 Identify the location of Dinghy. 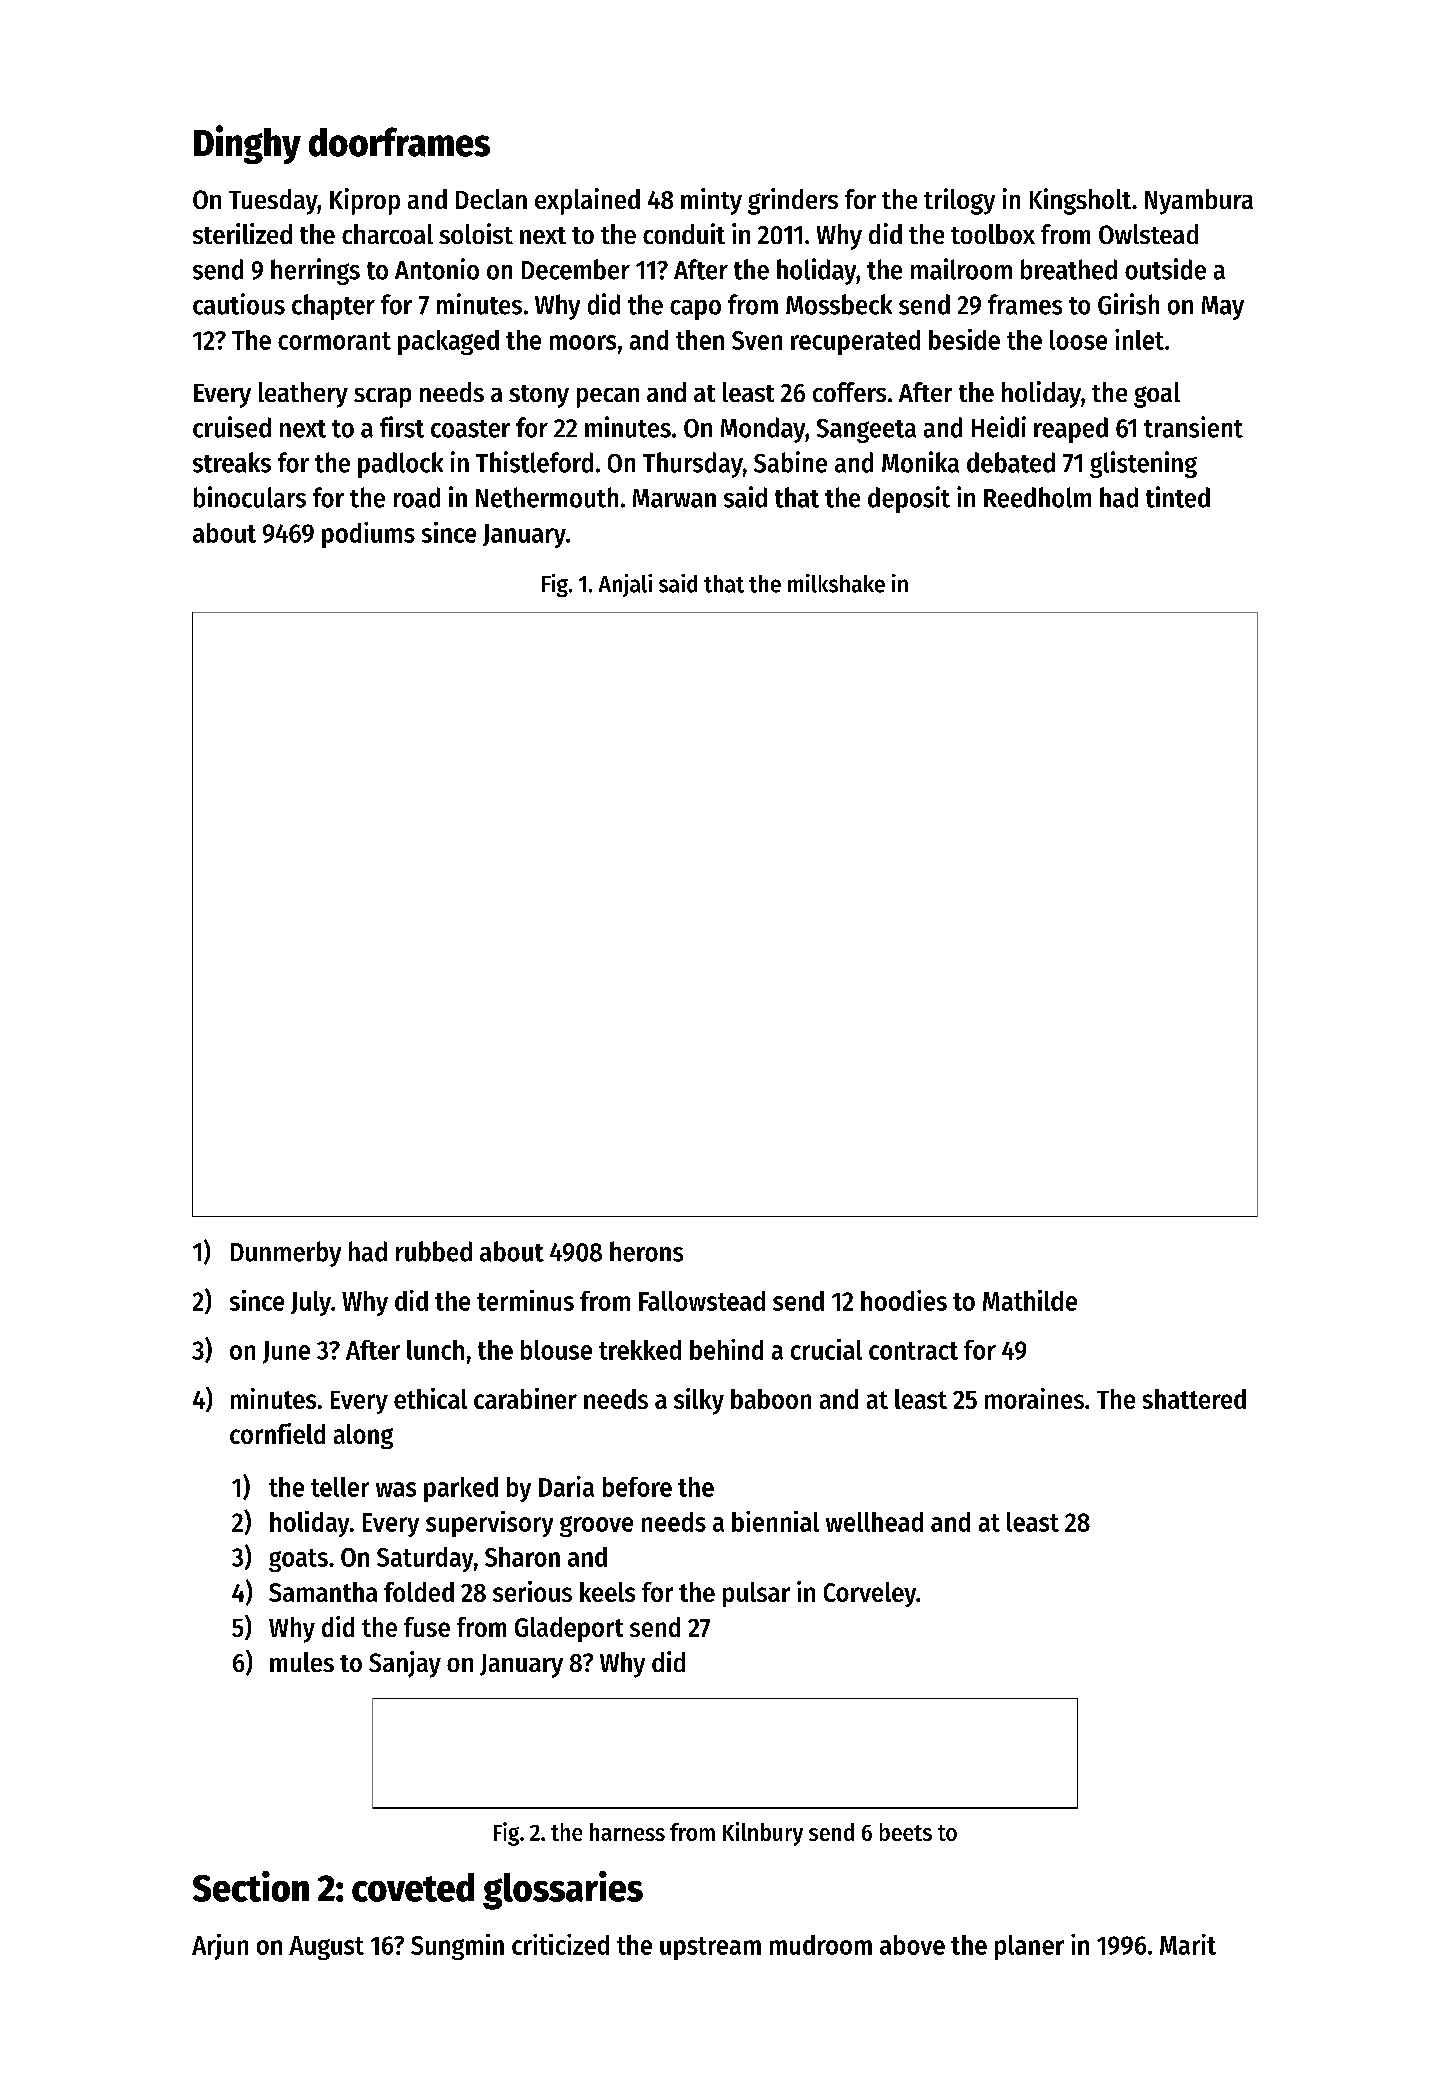
(247, 144).
